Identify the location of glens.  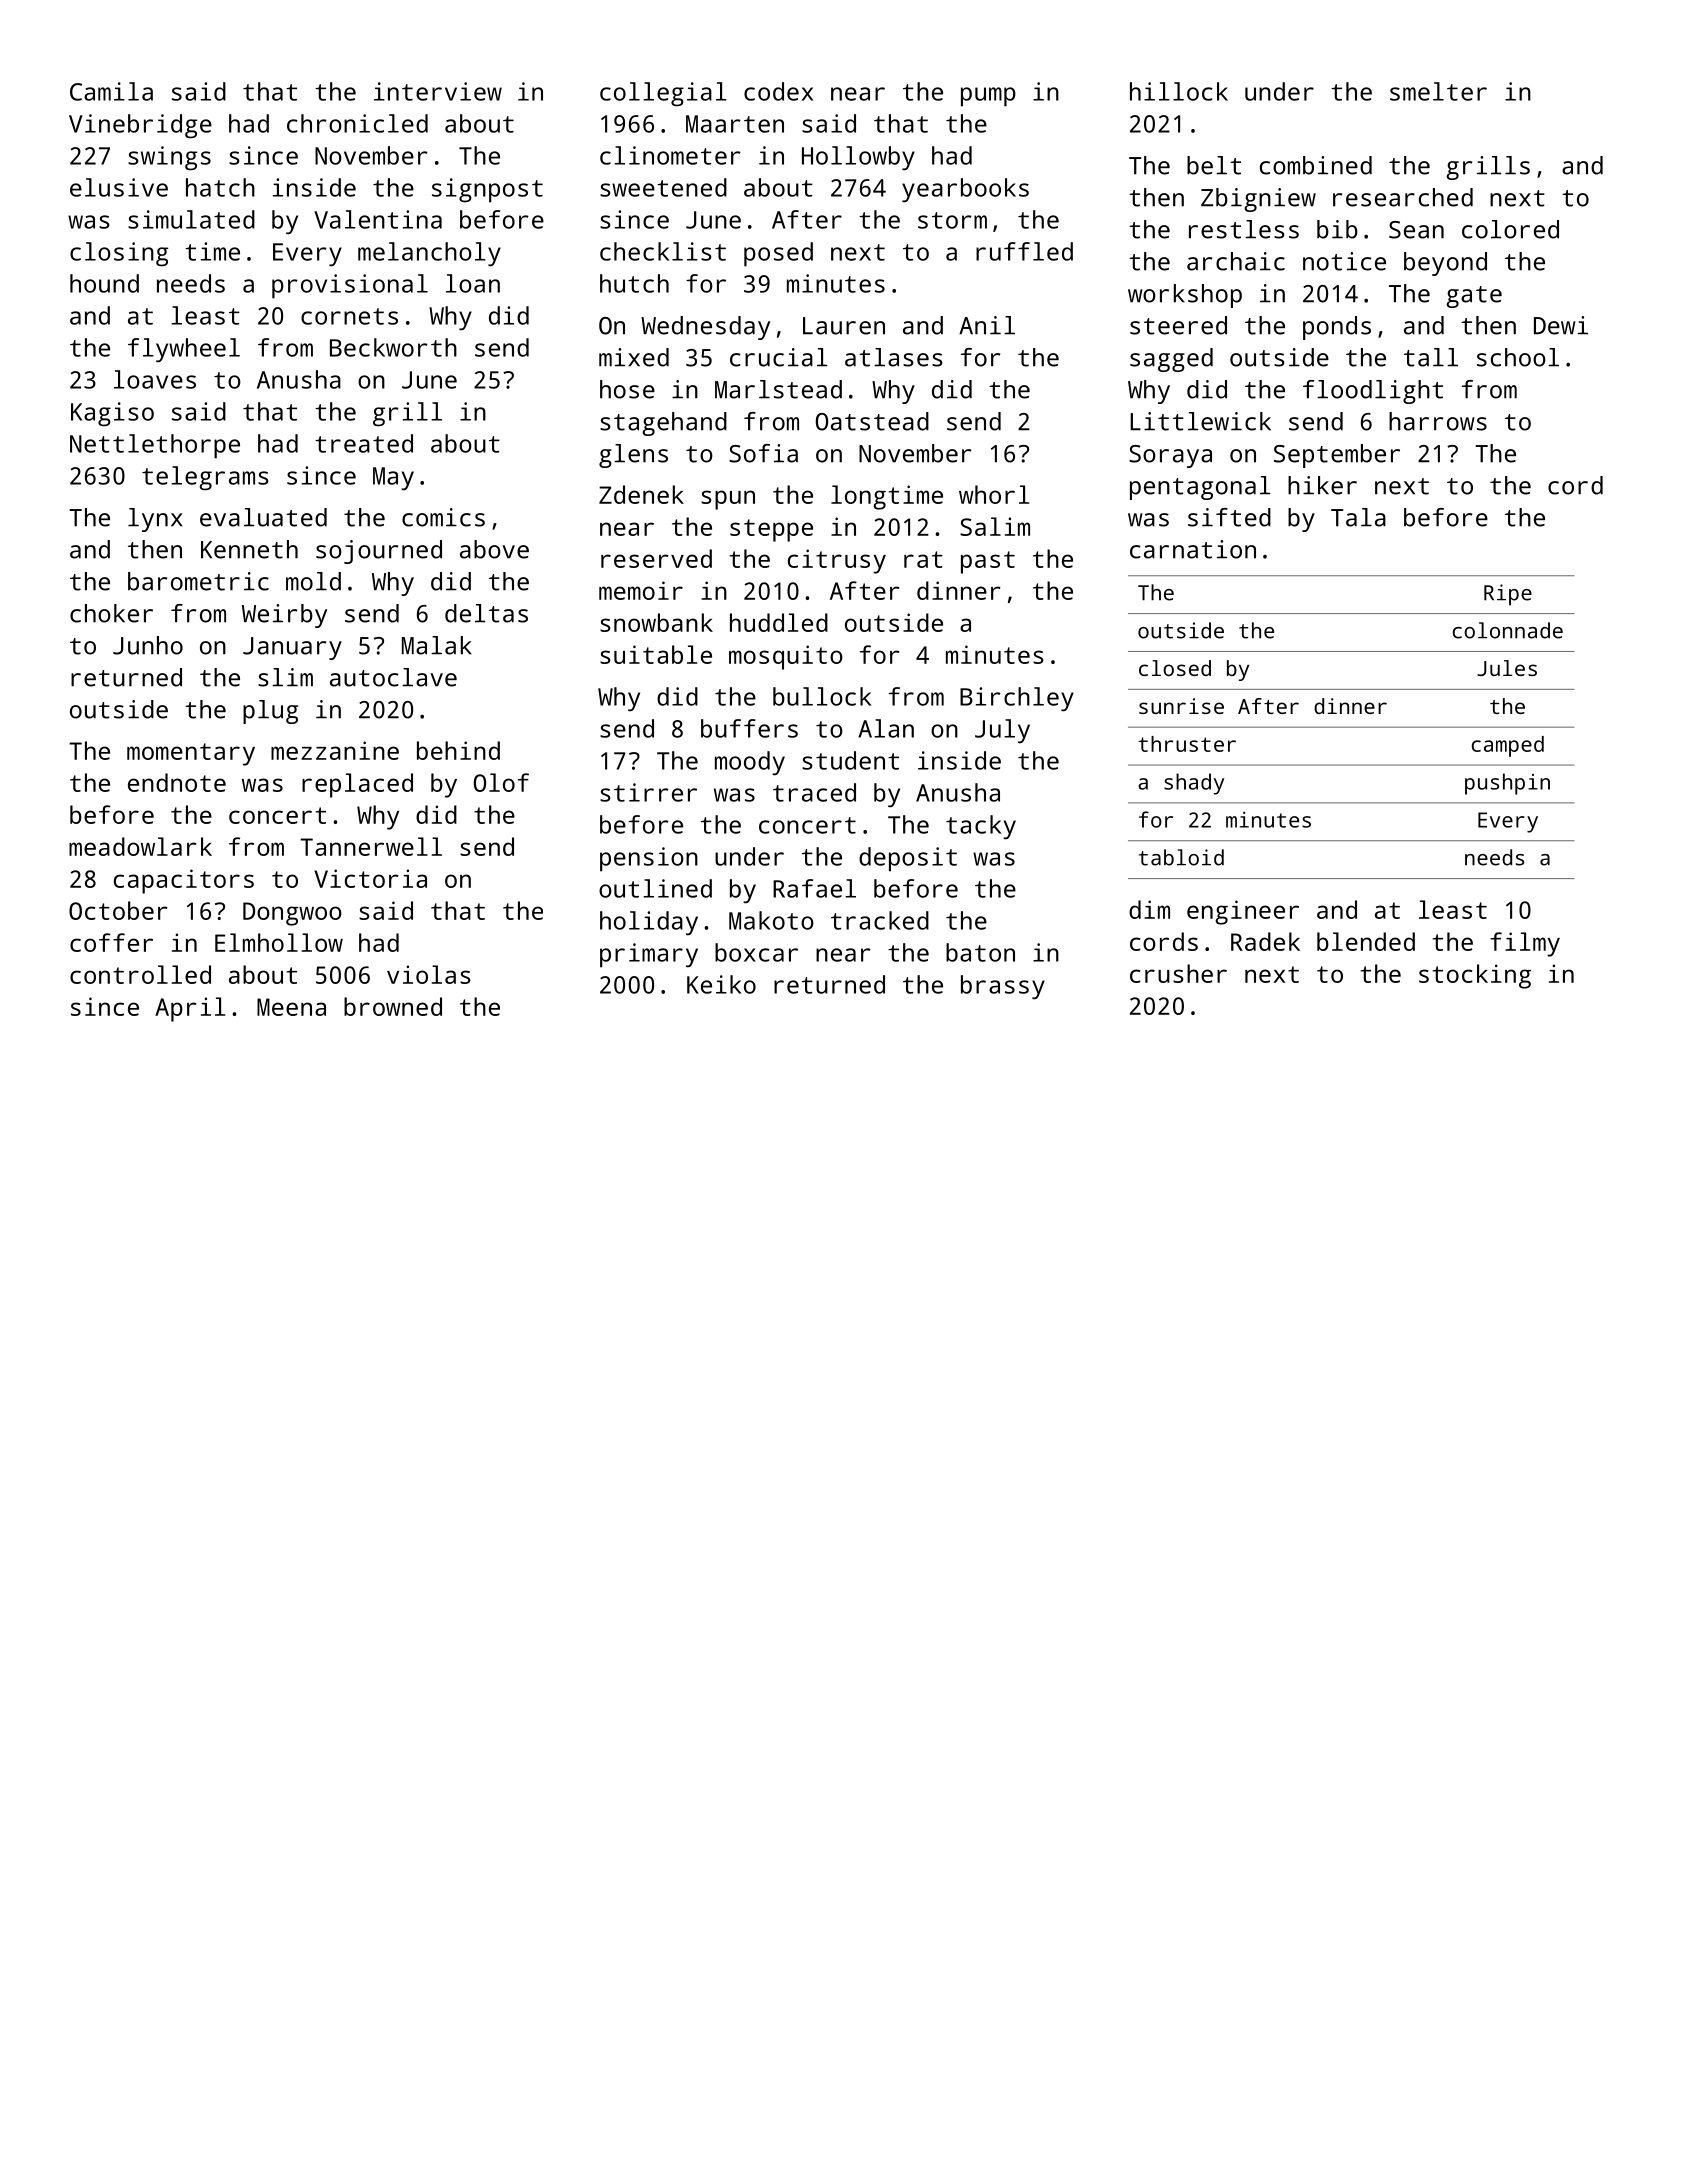
(633, 456).
